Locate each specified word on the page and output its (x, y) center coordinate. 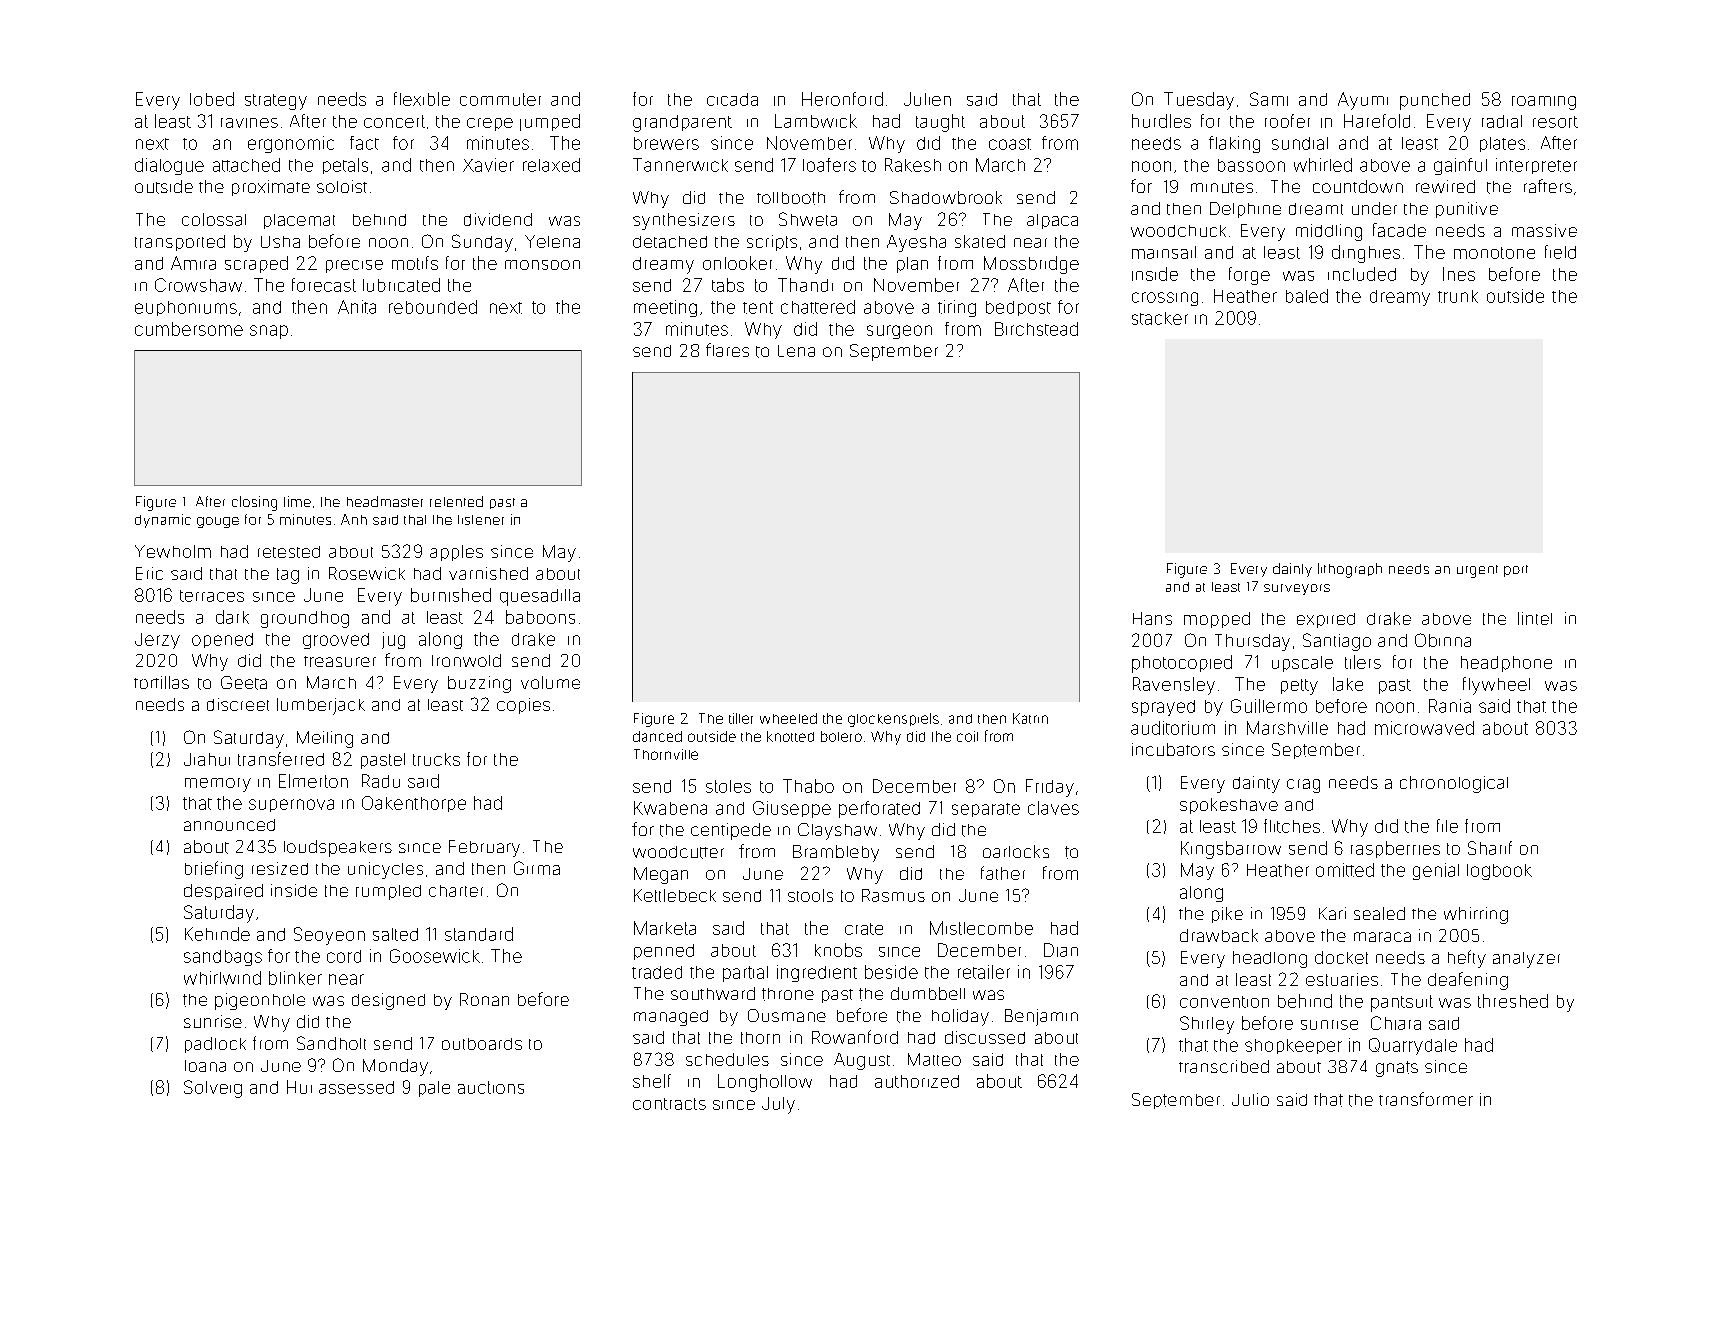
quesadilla (540, 597)
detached (670, 242)
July (778, 1105)
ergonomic (291, 144)
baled (1307, 296)
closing (254, 503)
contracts (669, 1104)
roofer (1287, 121)
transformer (1426, 1099)
